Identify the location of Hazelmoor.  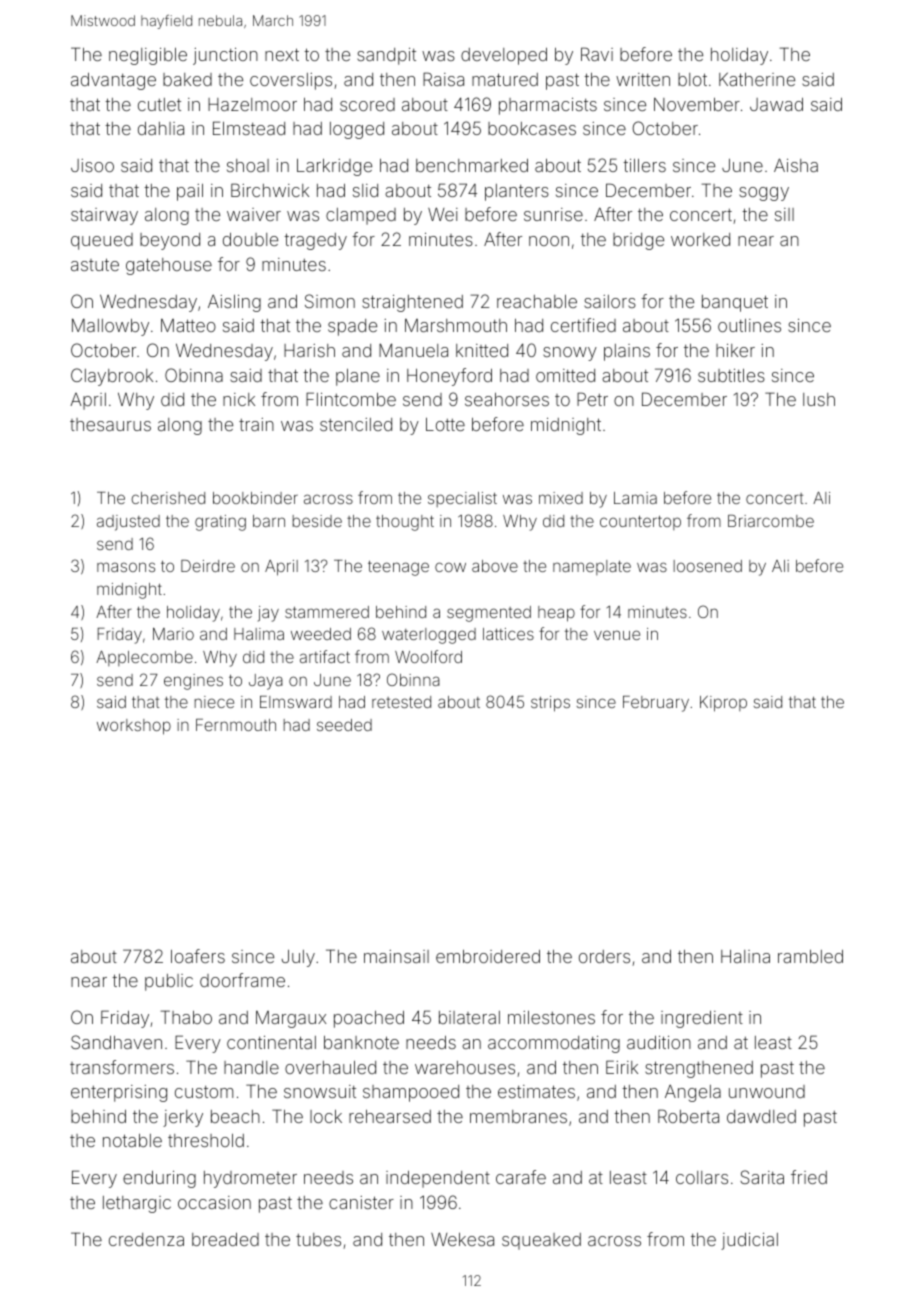
(252, 104).
